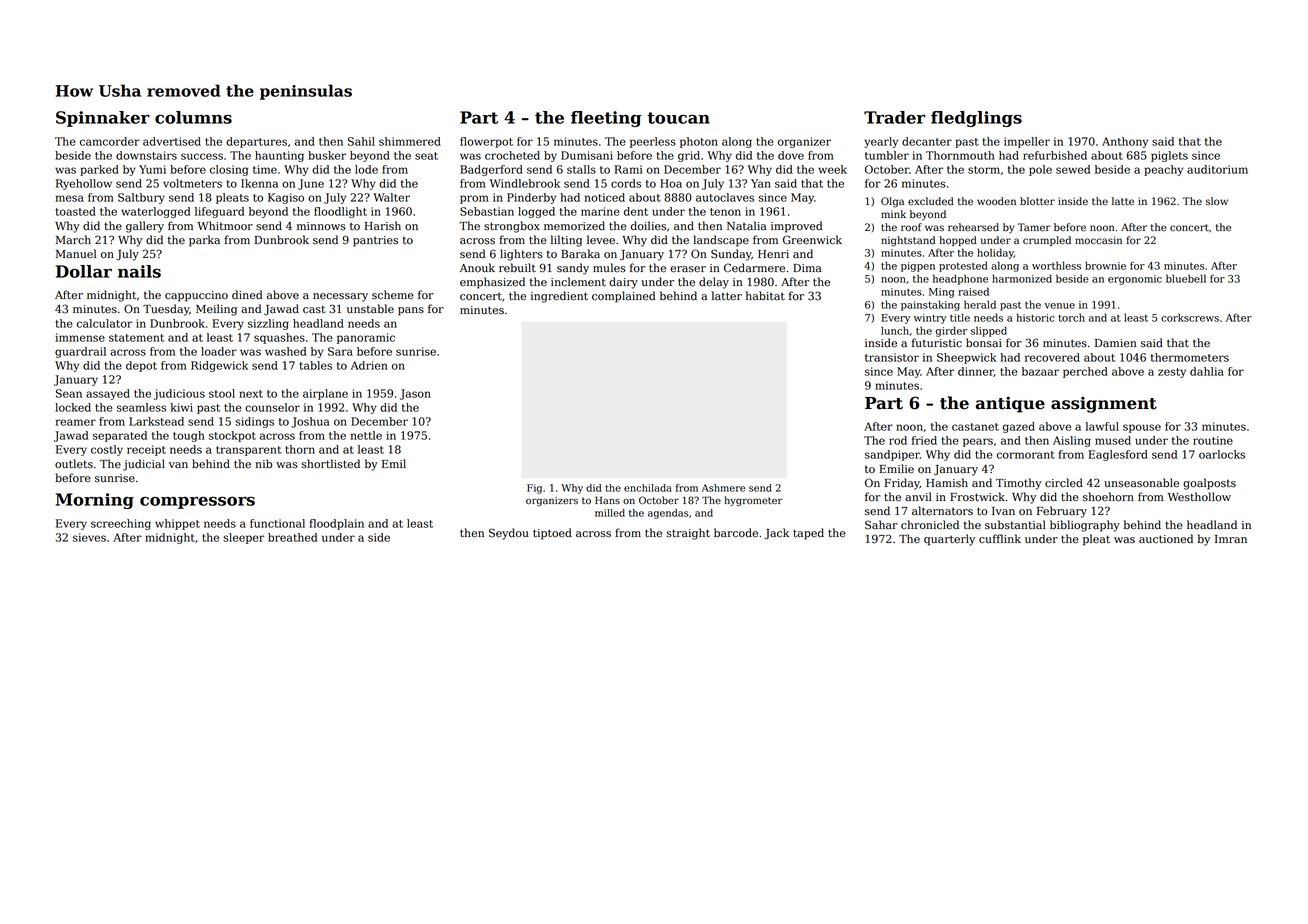 The width and height of the screenshot is (1308, 924). What do you see at coordinates (361, 141) in the screenshot?
I see `Sahil` at bounding box center [361, 141].
